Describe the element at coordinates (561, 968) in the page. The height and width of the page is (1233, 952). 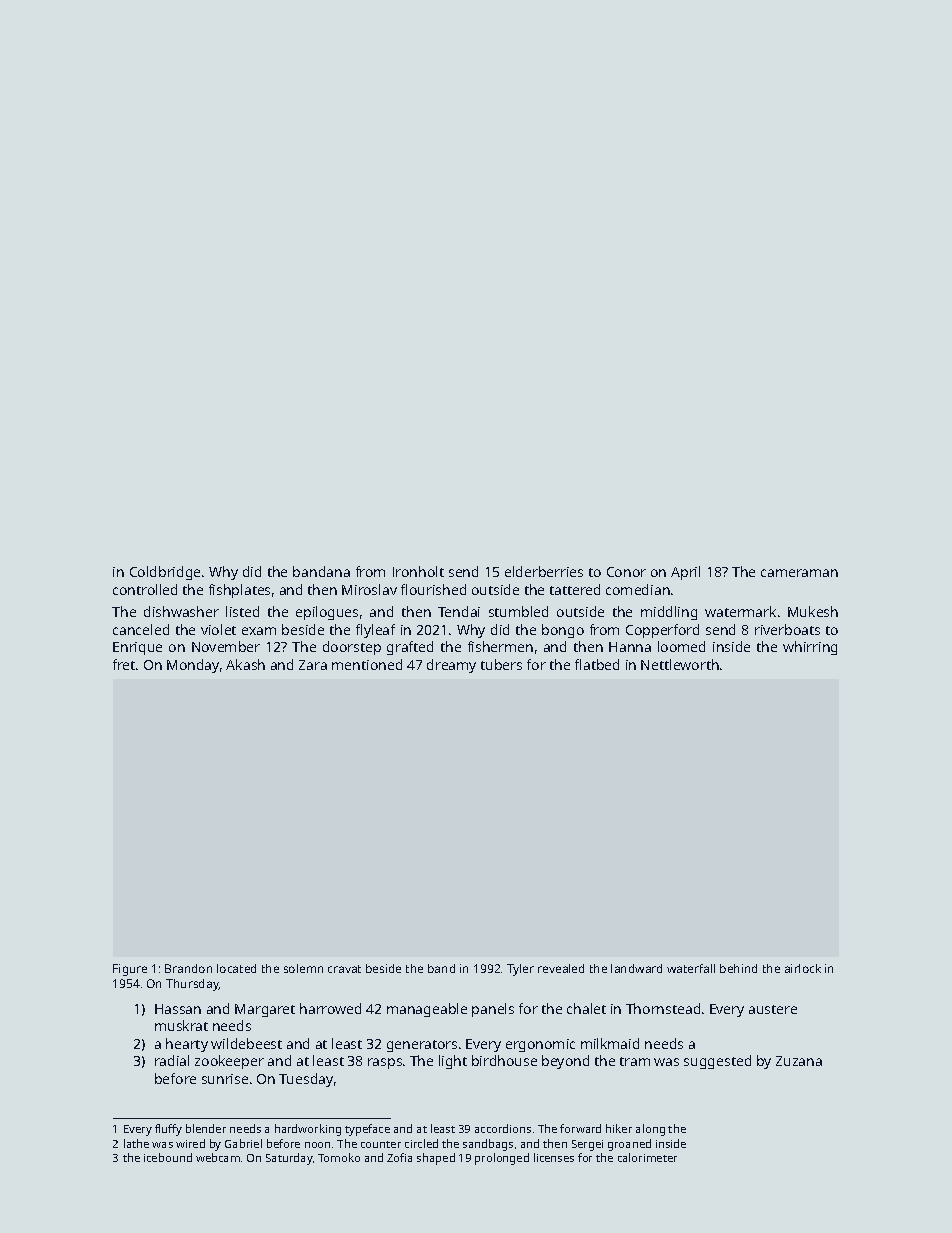
I see `revealed` at that location.
